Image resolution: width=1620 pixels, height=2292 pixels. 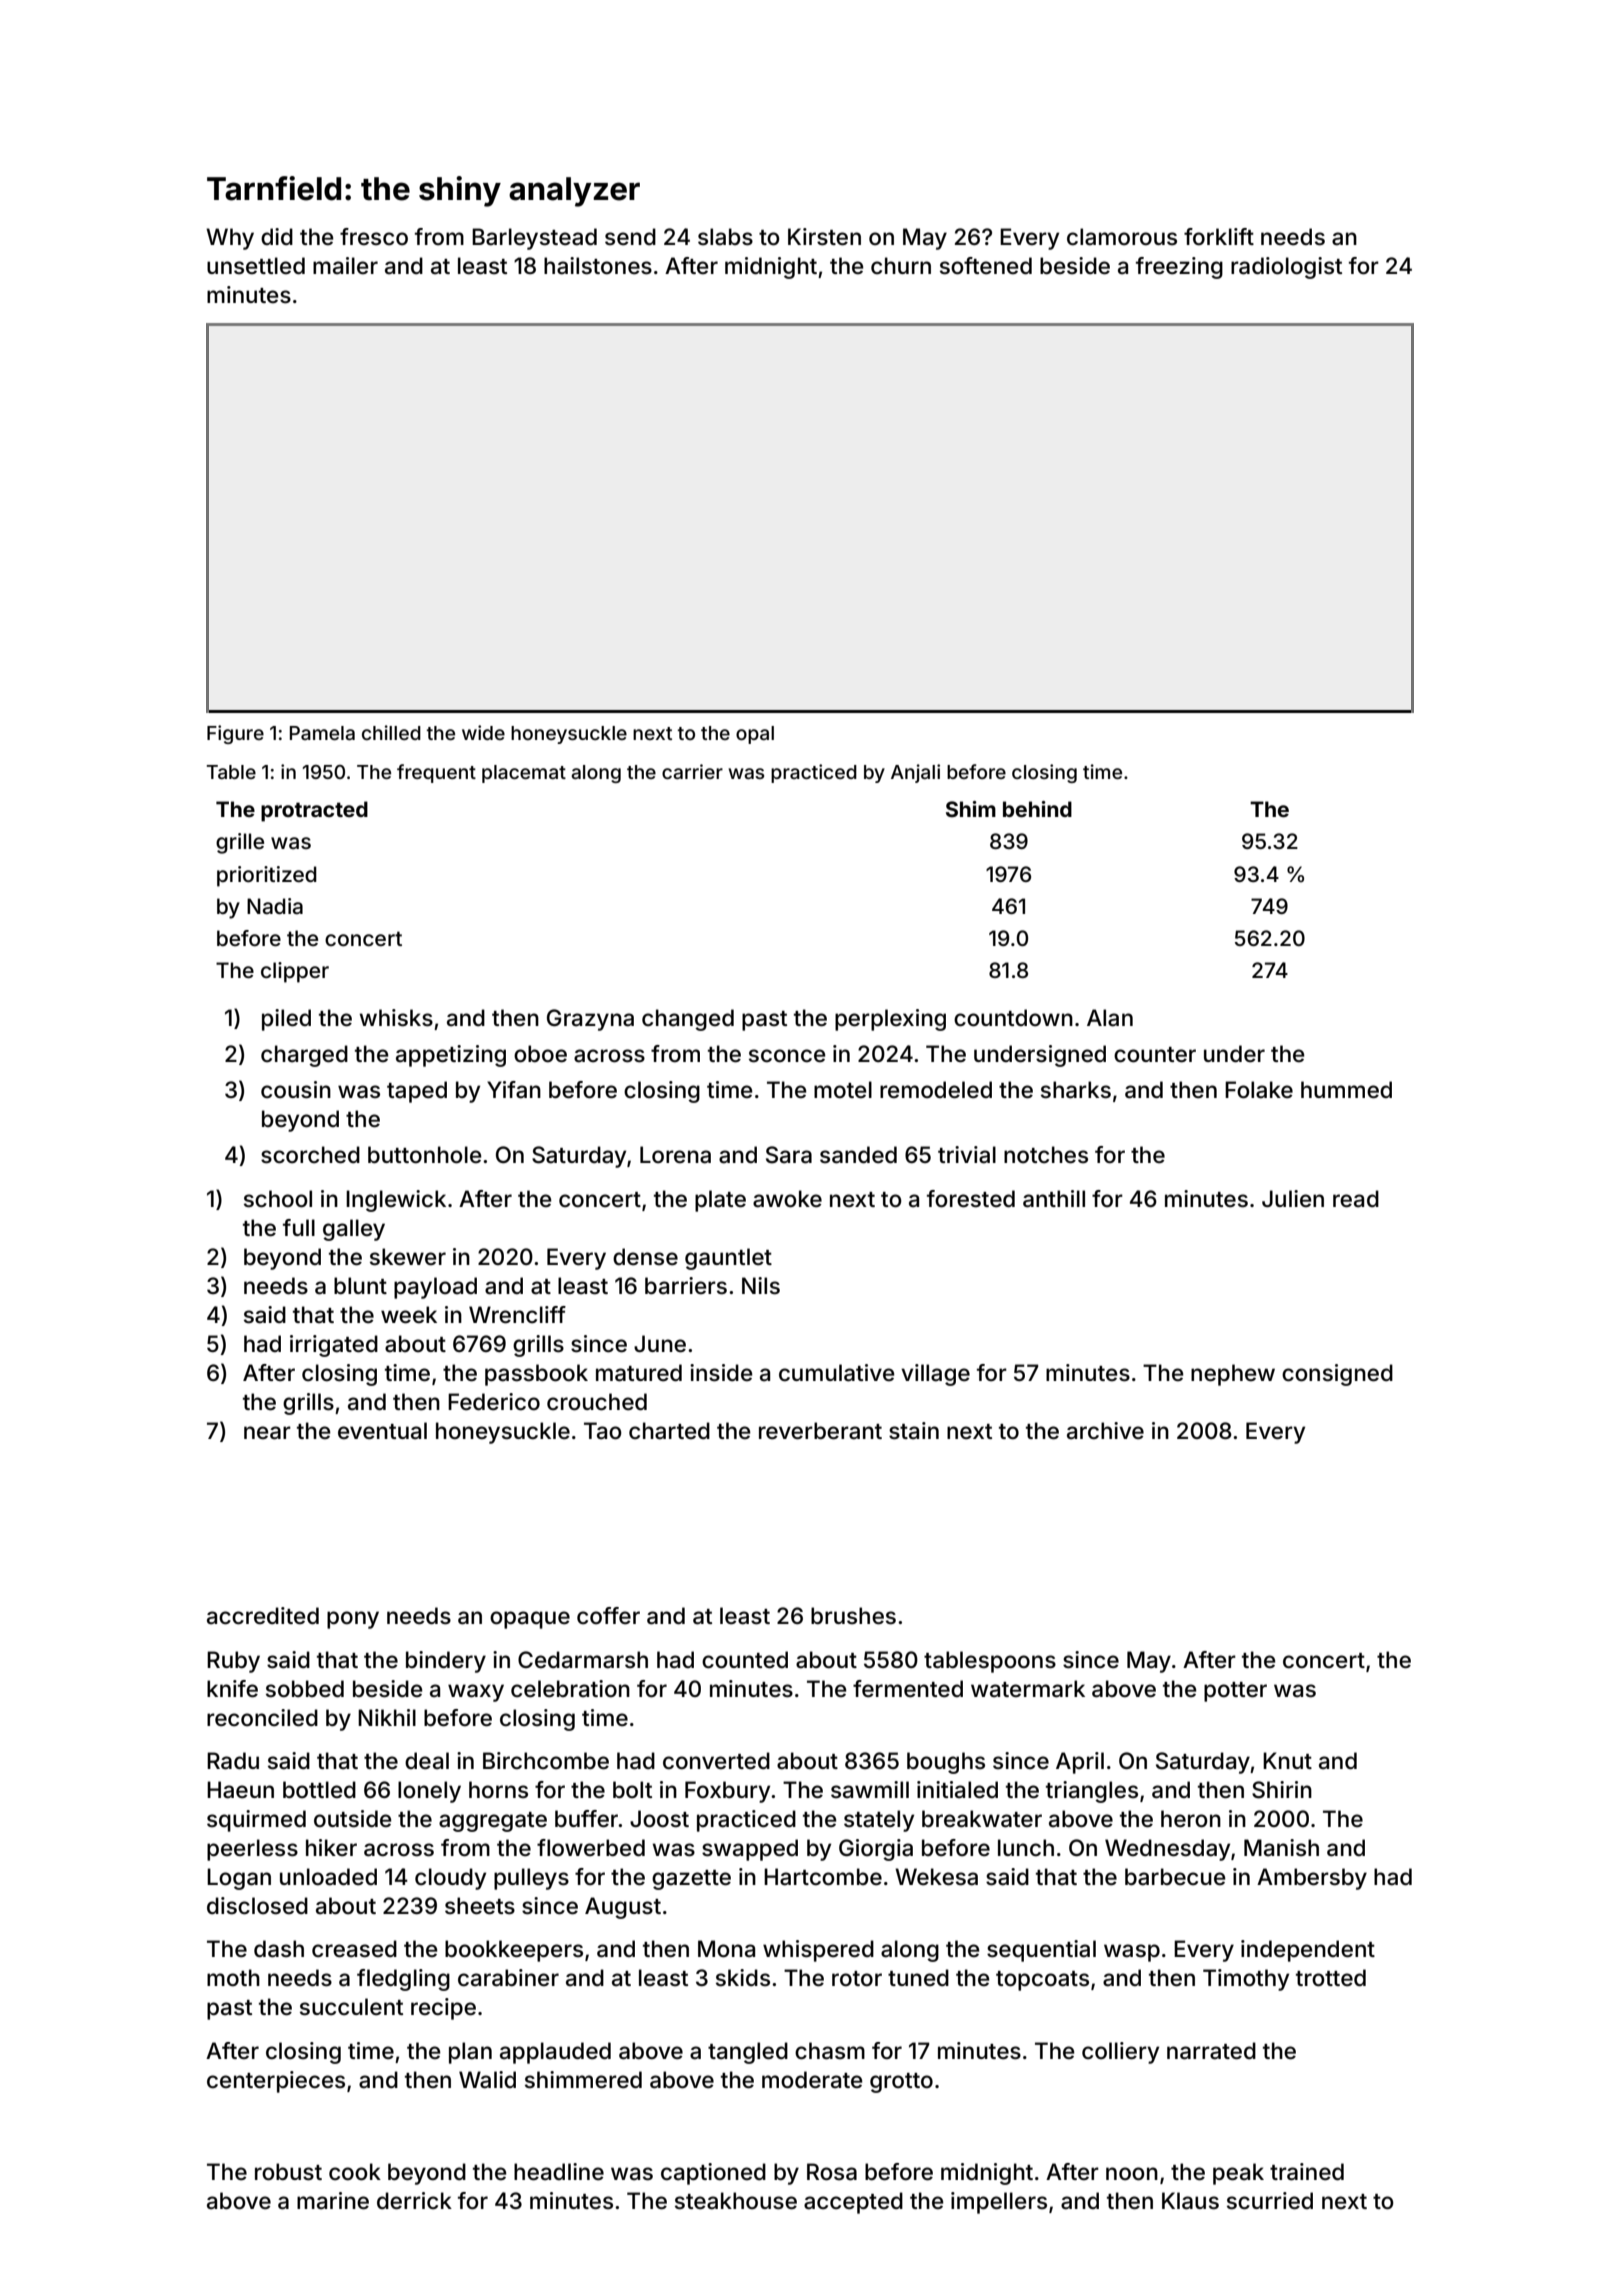 What do you see at coordinates (276, 2082) in the screenshot?
I see `centerpieces` at bounding box center [276, 2082].
